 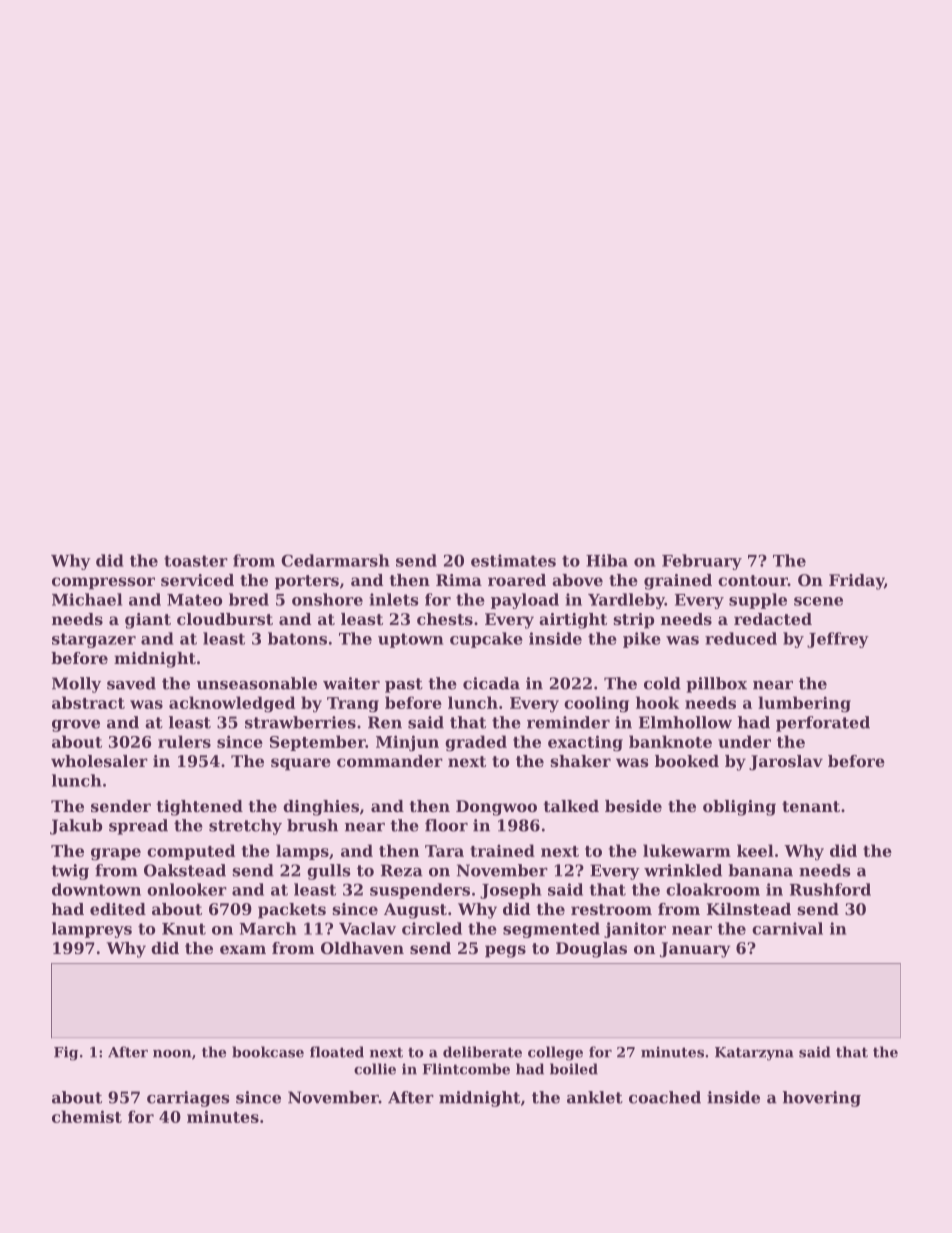 What do you see at coordinates (856, 582) in the page?
I see `Friday` at bounding box center [856, 582].
